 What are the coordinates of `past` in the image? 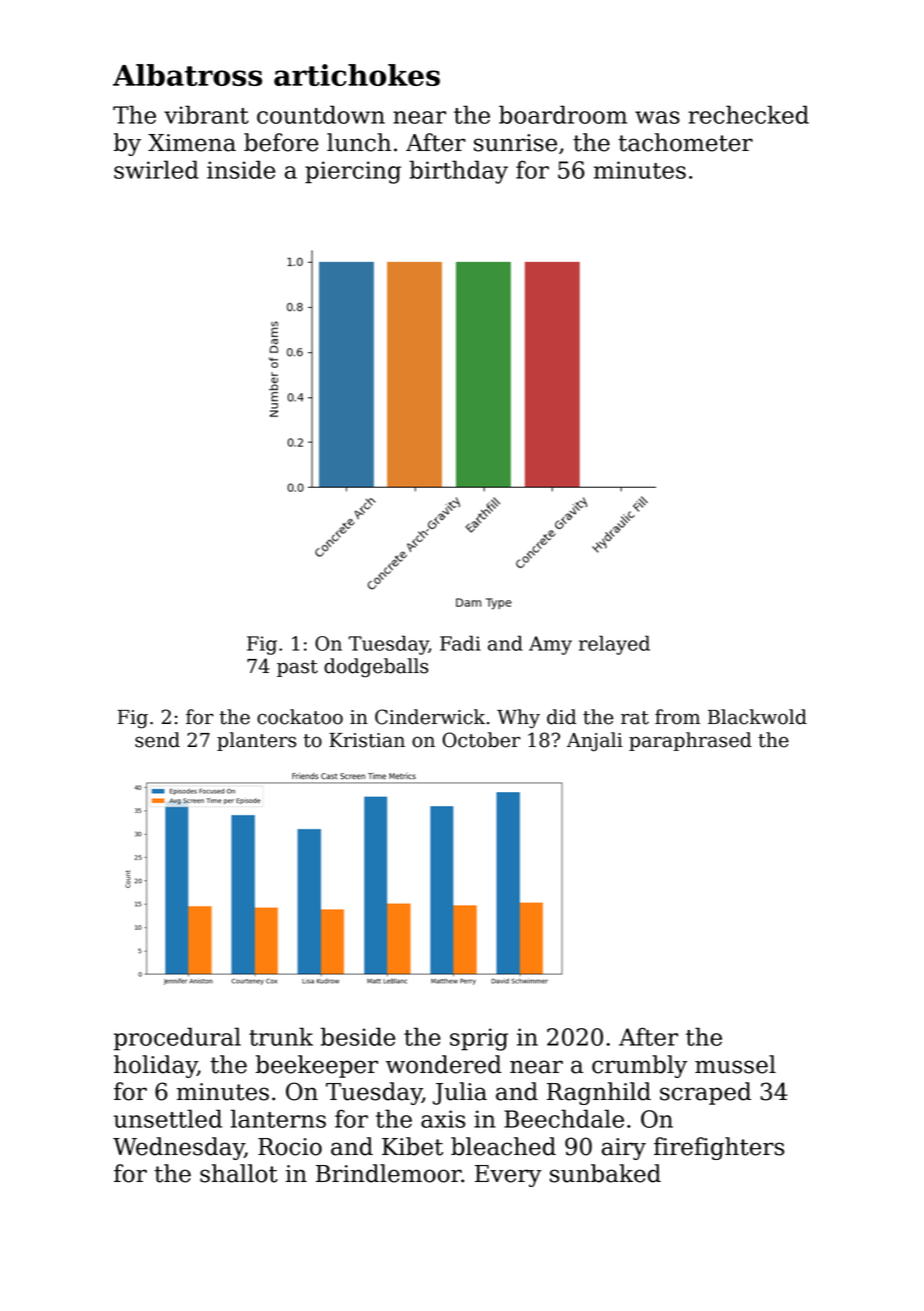 It's located at (297, 668).
